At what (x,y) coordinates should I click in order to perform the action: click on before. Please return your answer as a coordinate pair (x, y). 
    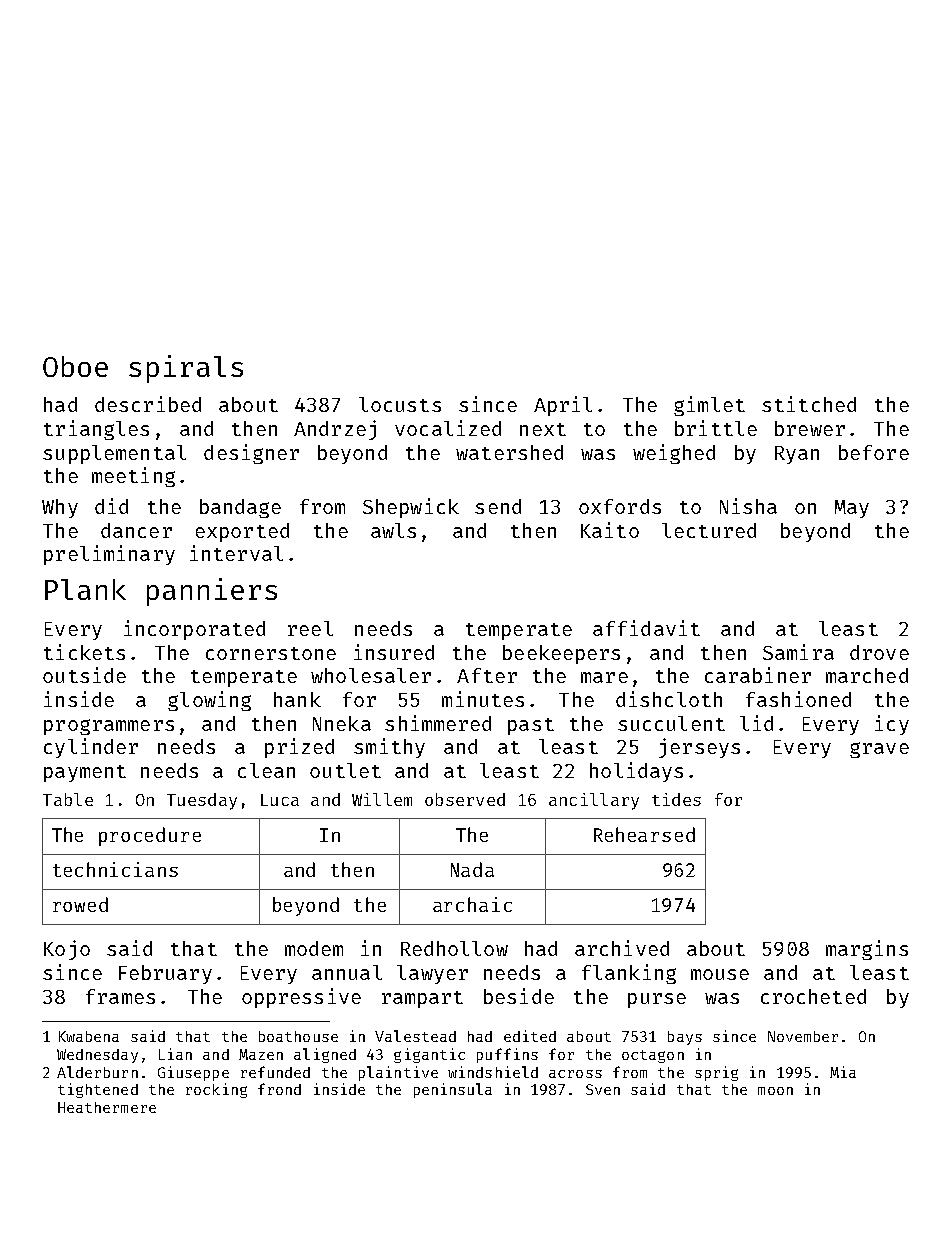
    Looking at the image, I should click on (874, 452).
